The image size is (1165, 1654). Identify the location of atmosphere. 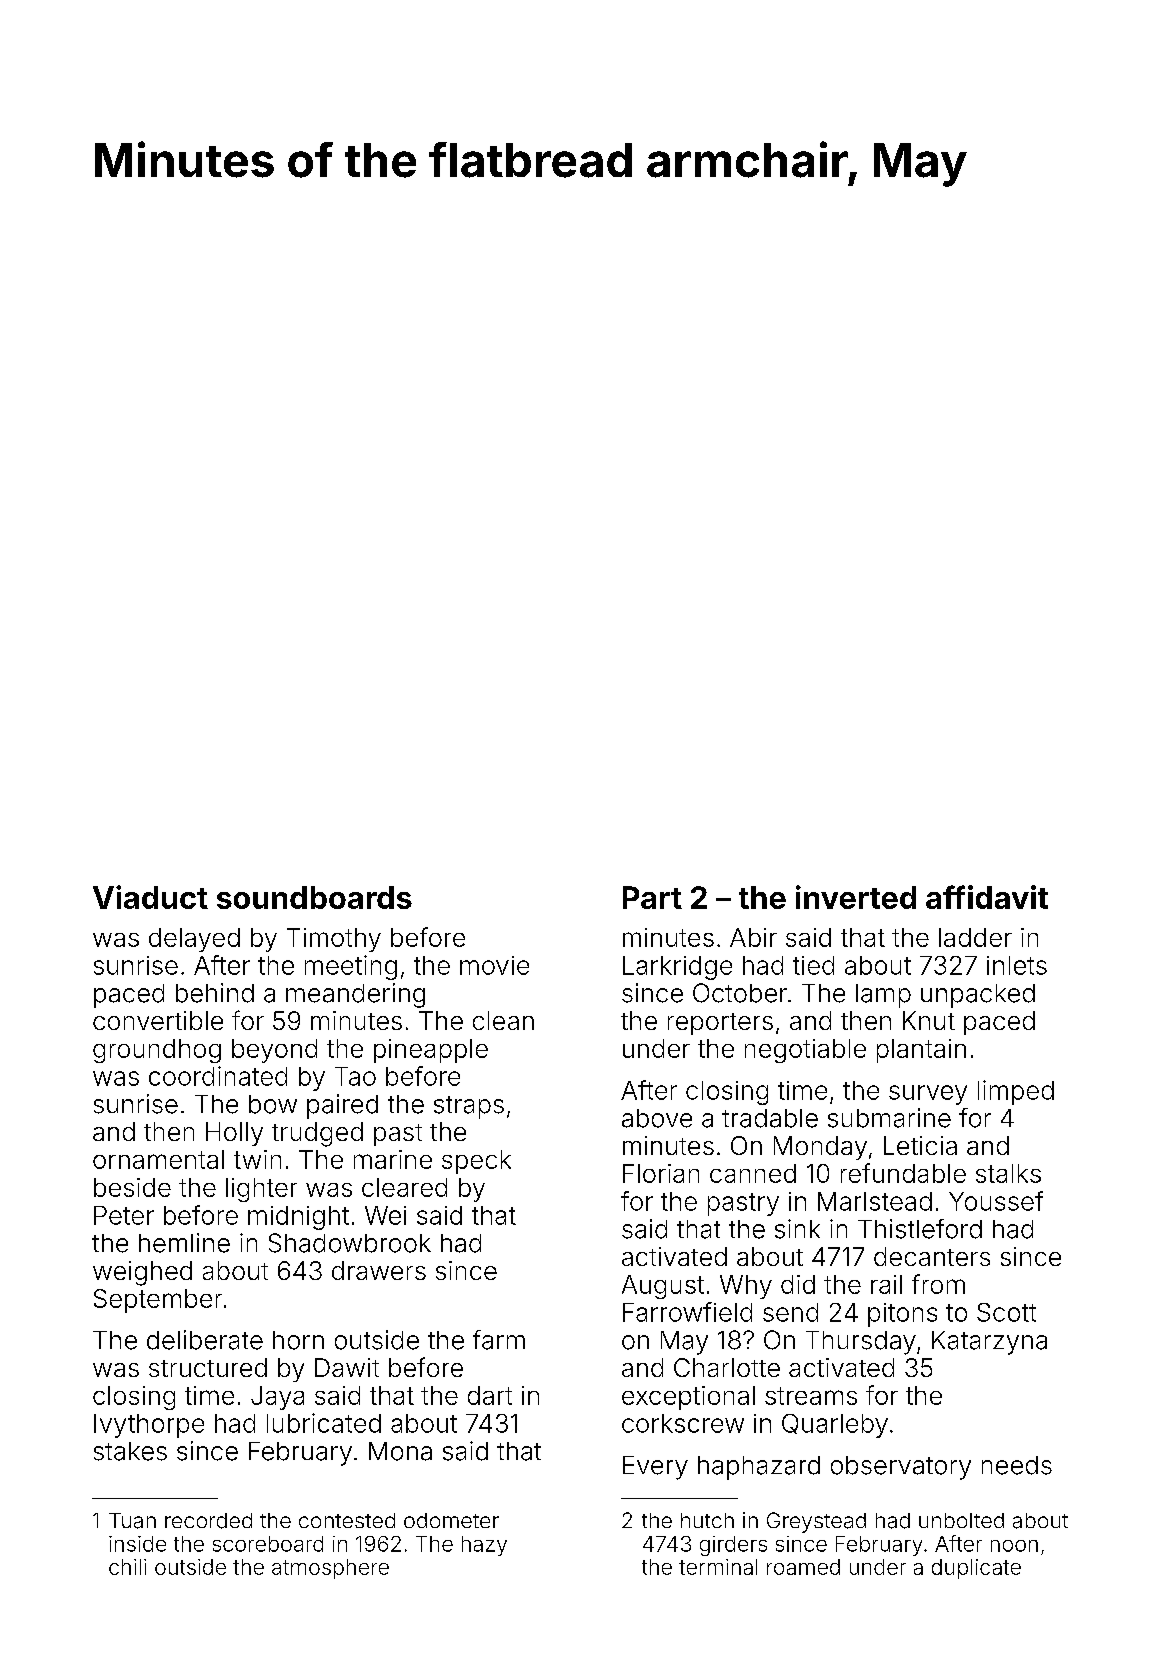
(330, 1569).
